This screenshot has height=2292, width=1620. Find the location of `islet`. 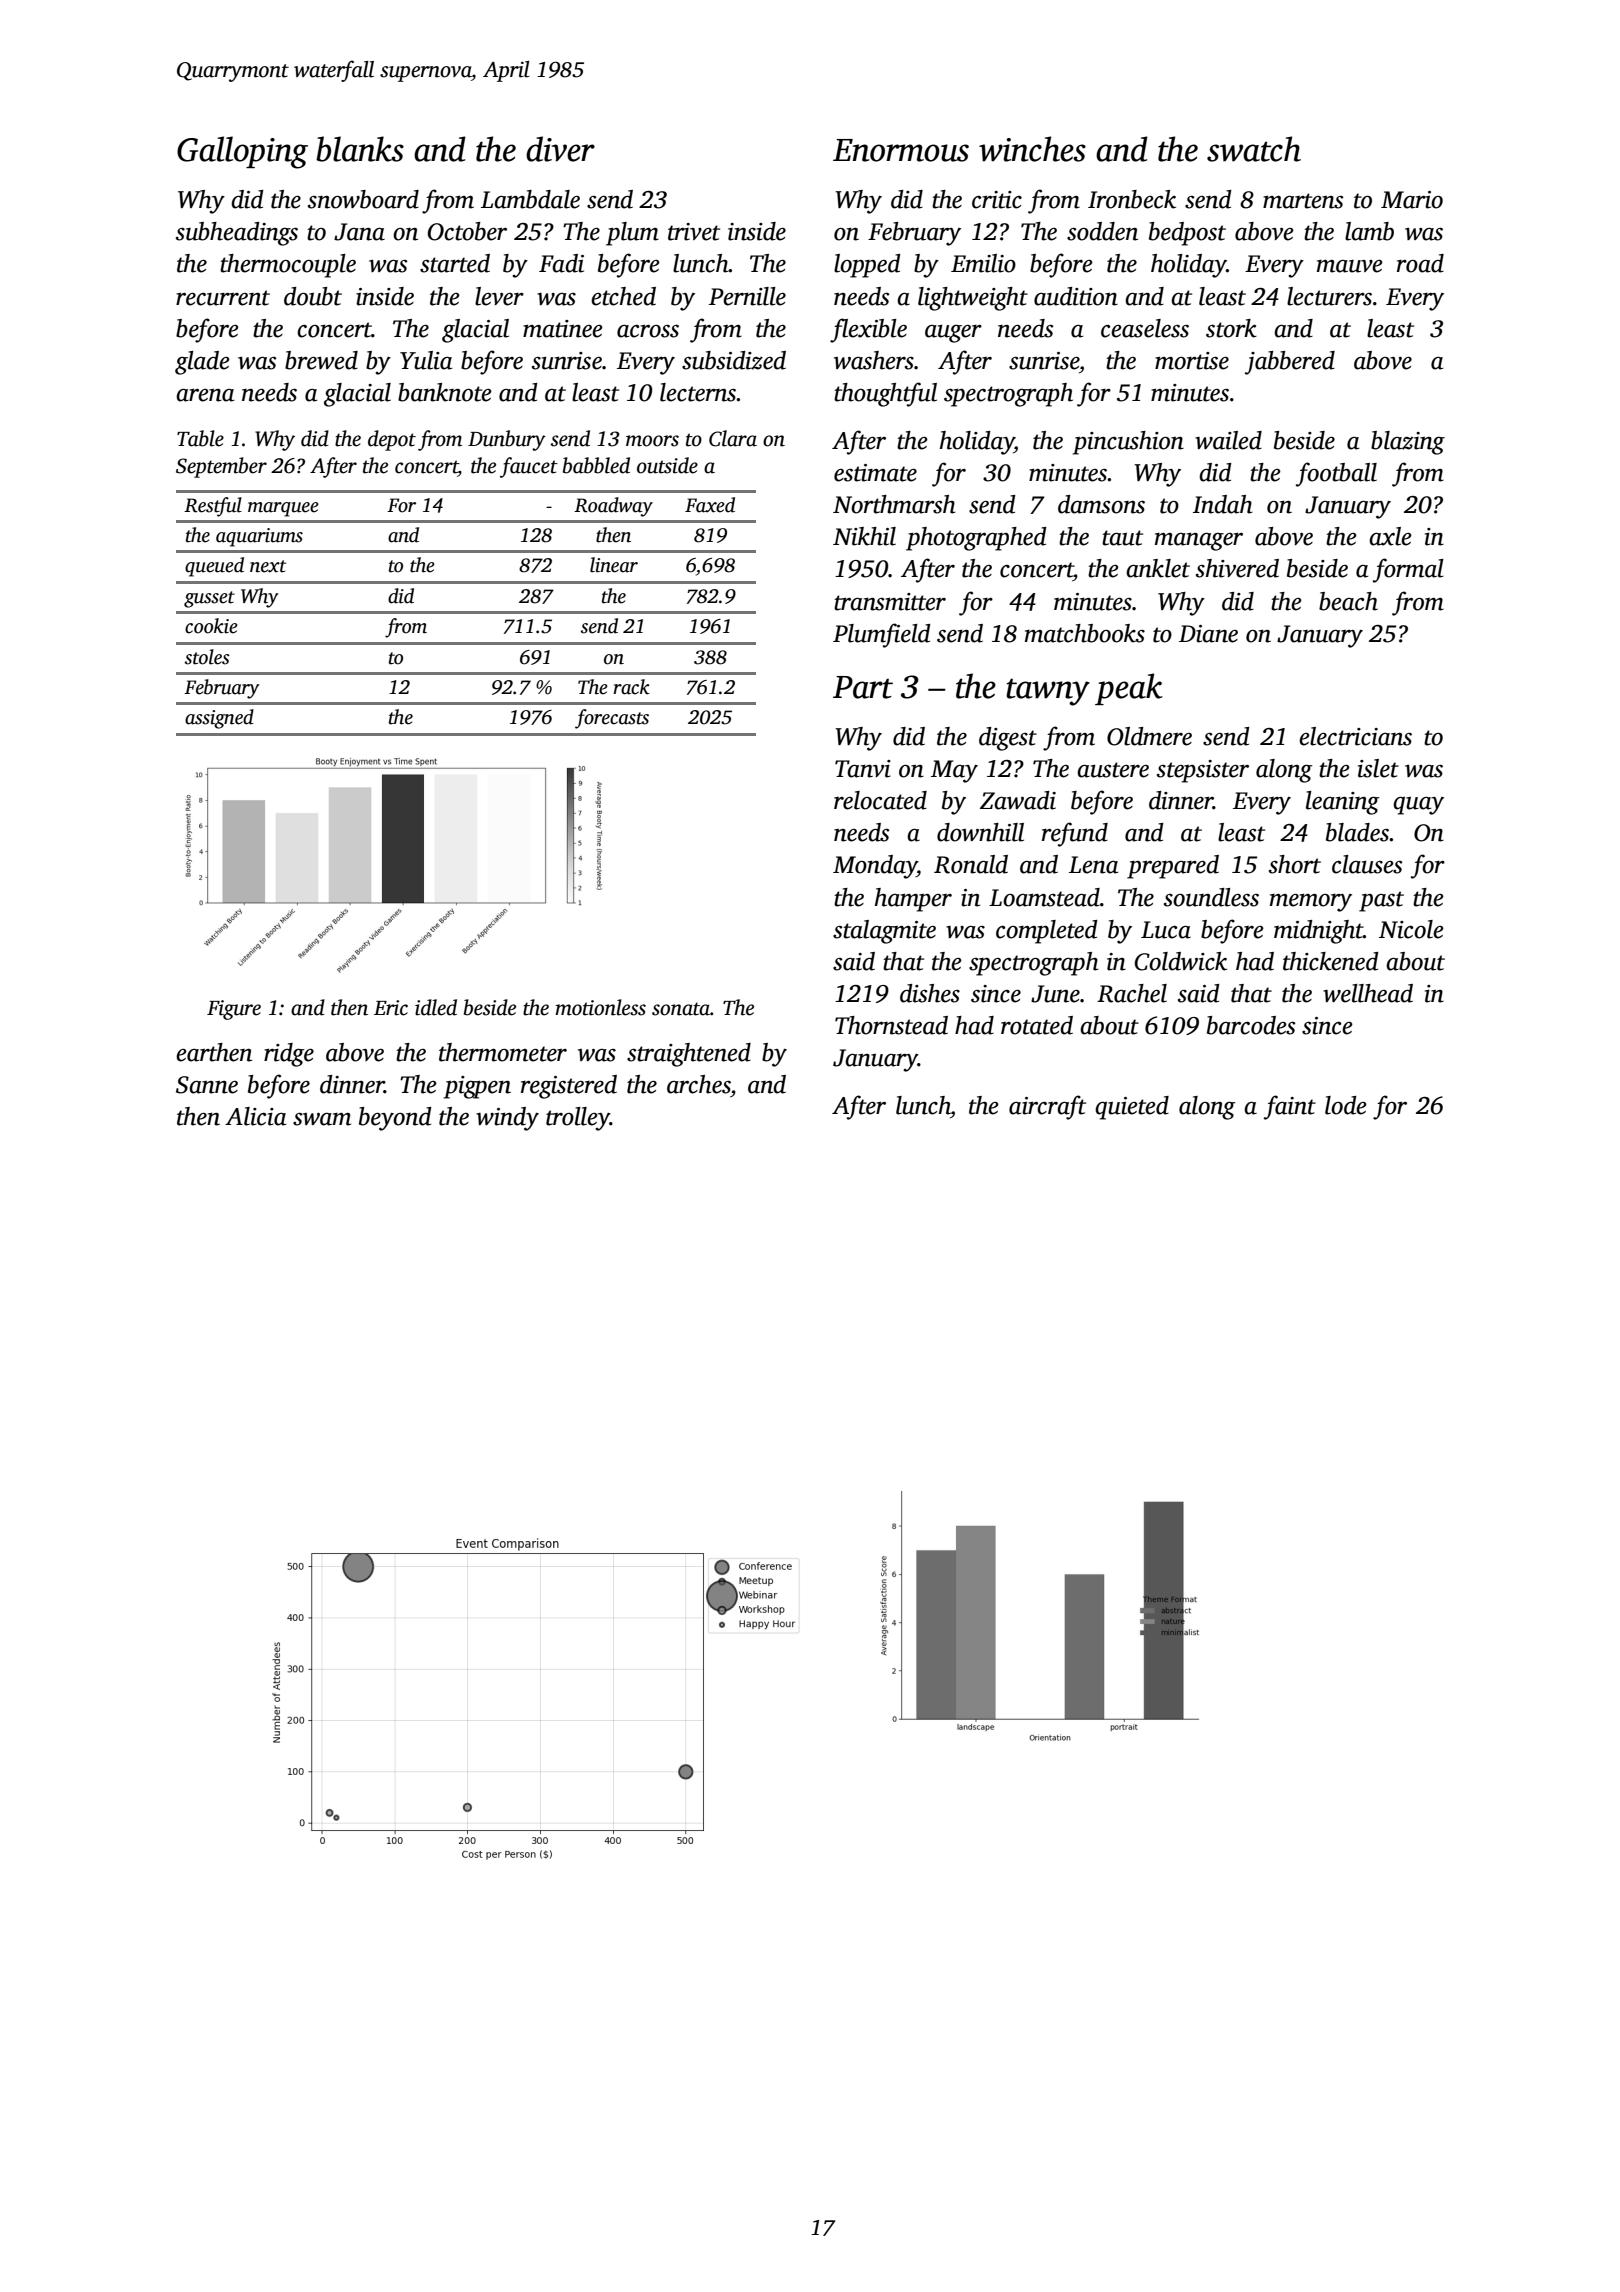

islet is located at coordinates (1378, 768).
